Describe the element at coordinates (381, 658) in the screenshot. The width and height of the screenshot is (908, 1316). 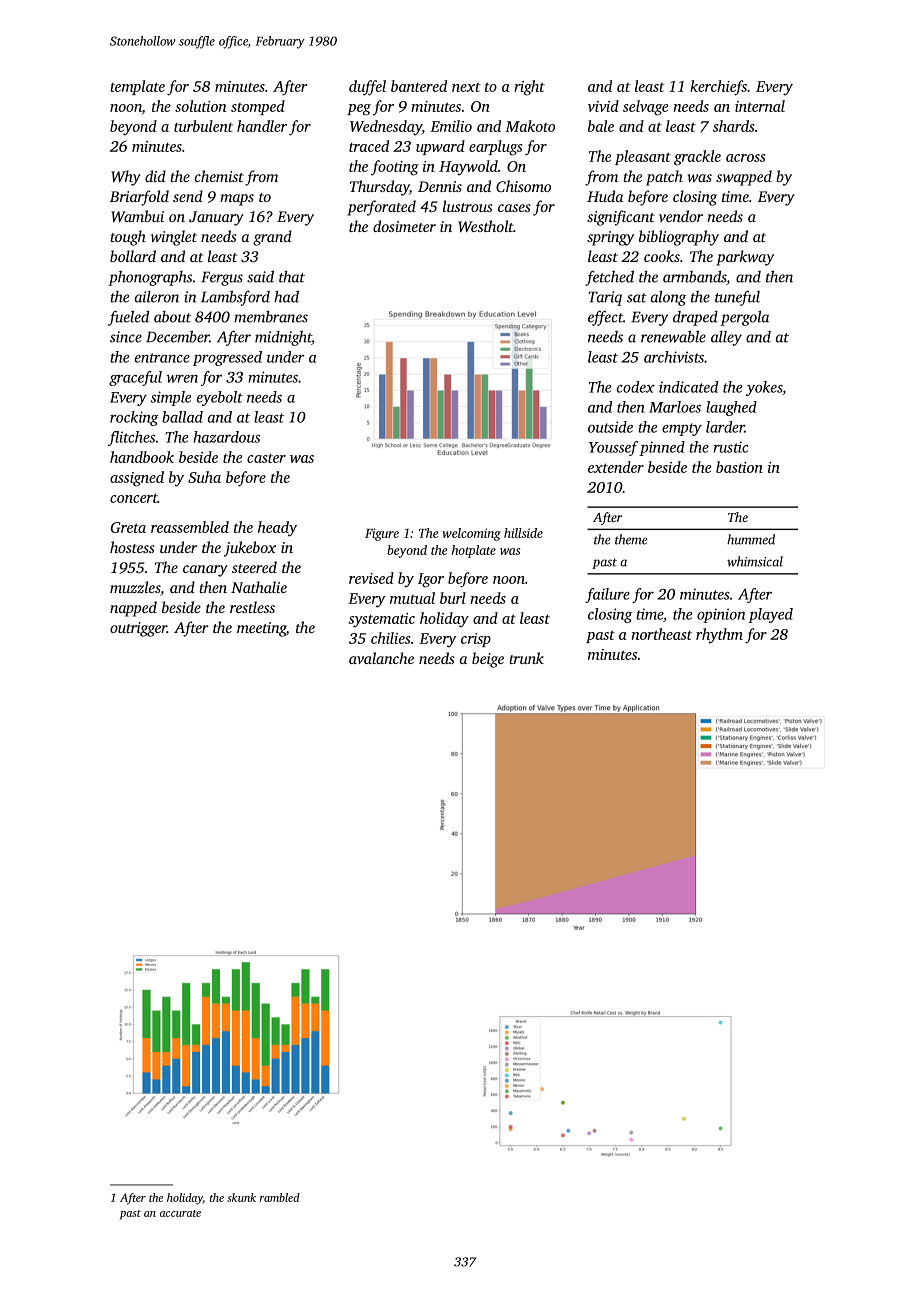
I see `avalanche` at that location.
